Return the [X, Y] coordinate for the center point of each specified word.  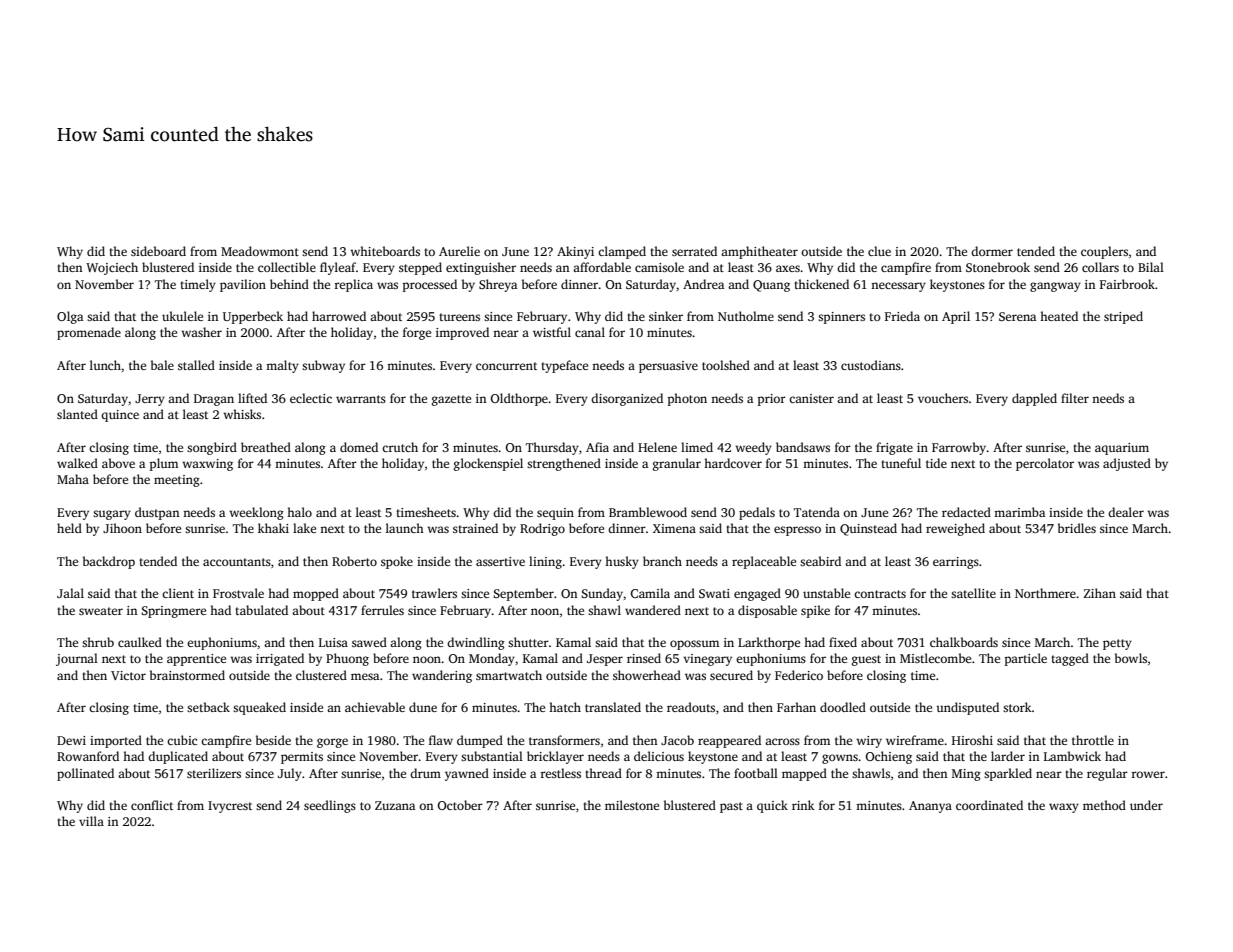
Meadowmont [260, 251]
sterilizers [214, 773]
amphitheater [759, 252]
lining [545, 562]
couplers [1104, 252]
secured [731, 675]
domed [359, 447]
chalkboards [964, 642]
